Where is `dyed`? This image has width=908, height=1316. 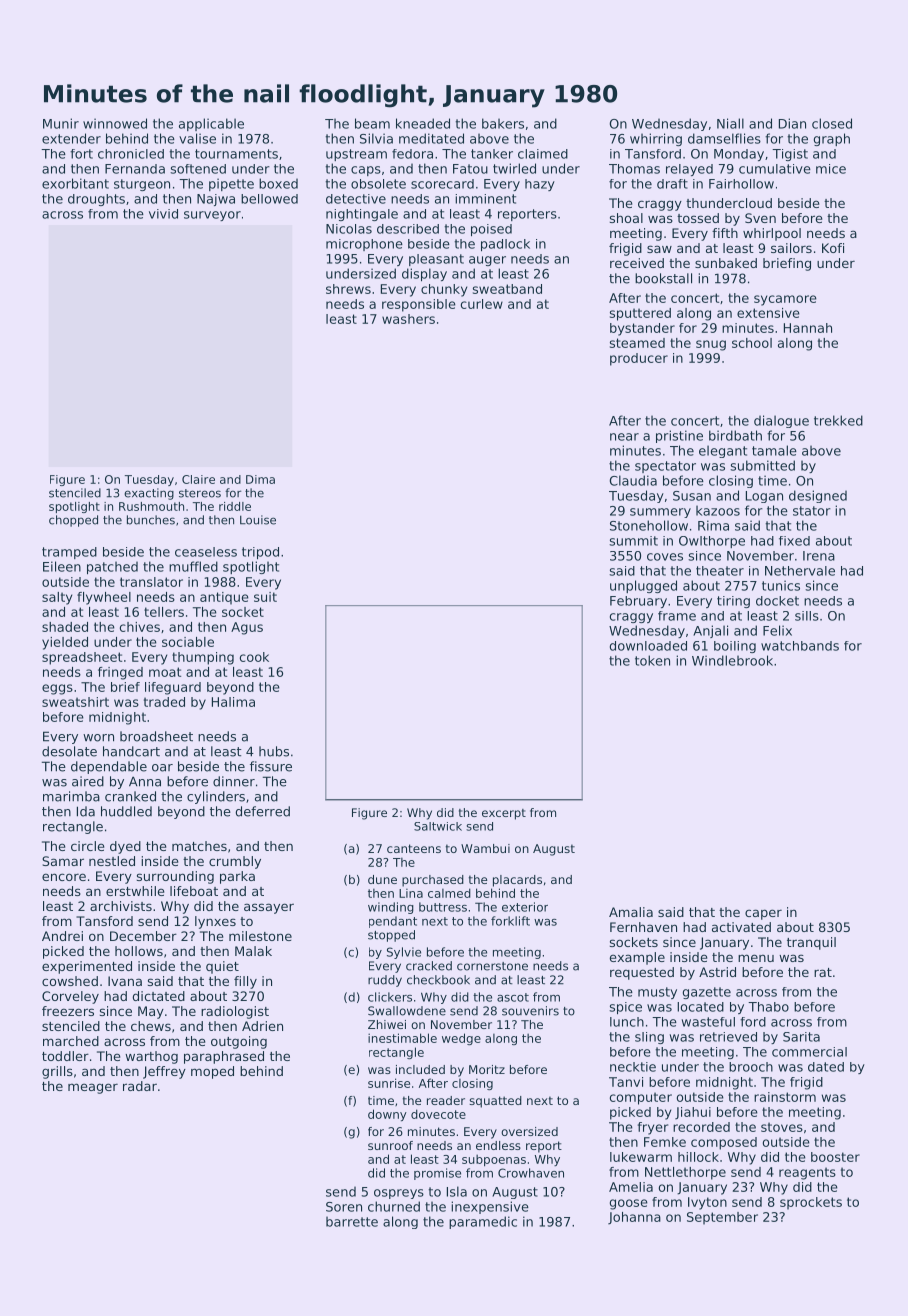
dyed is located at coordinates (125, 847).
